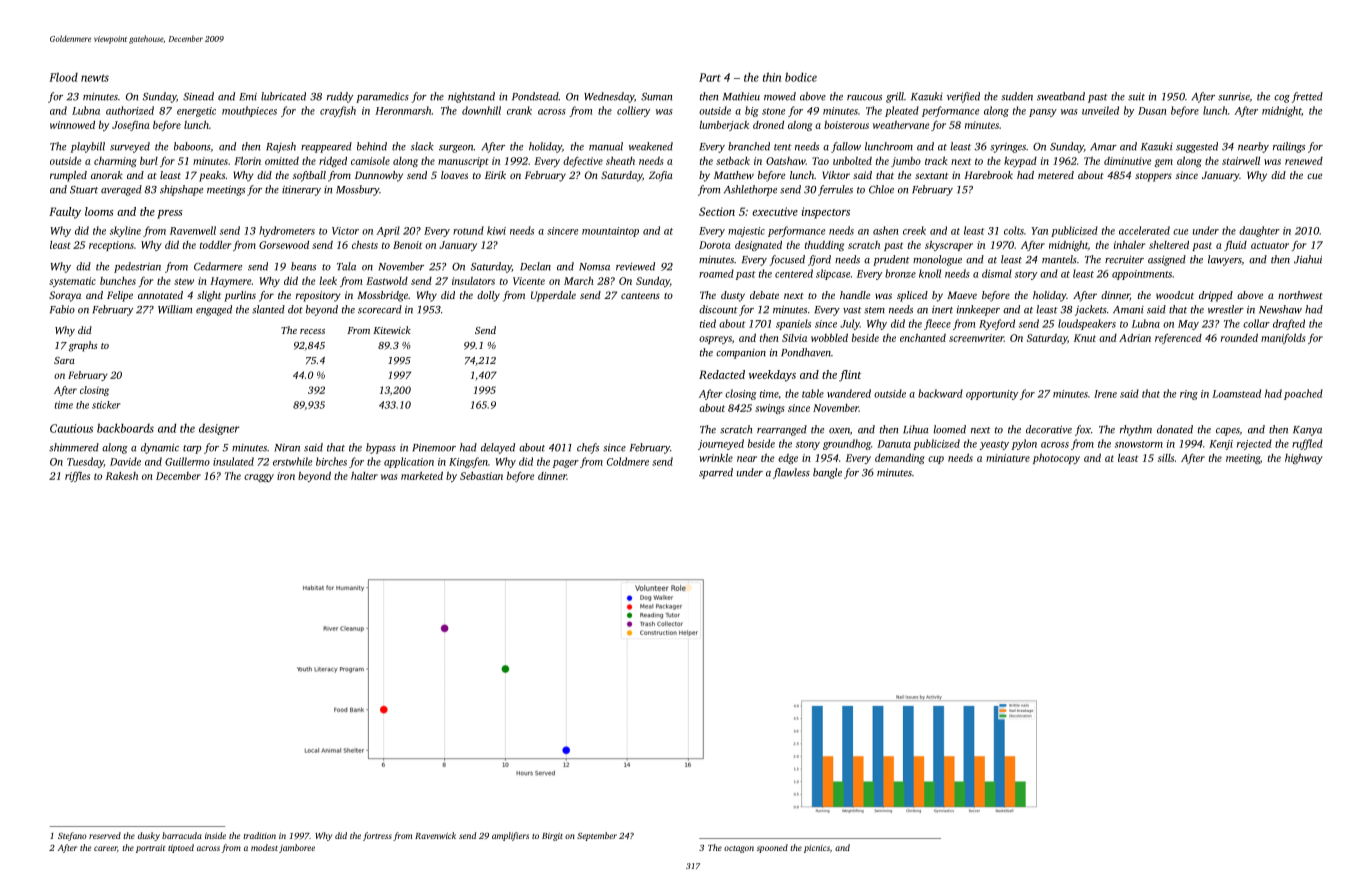 The width and height of the screenshot is (1372, 887). Describe the element at coordinates (318, 296) in the screenshot. I see `repository` at that location.
